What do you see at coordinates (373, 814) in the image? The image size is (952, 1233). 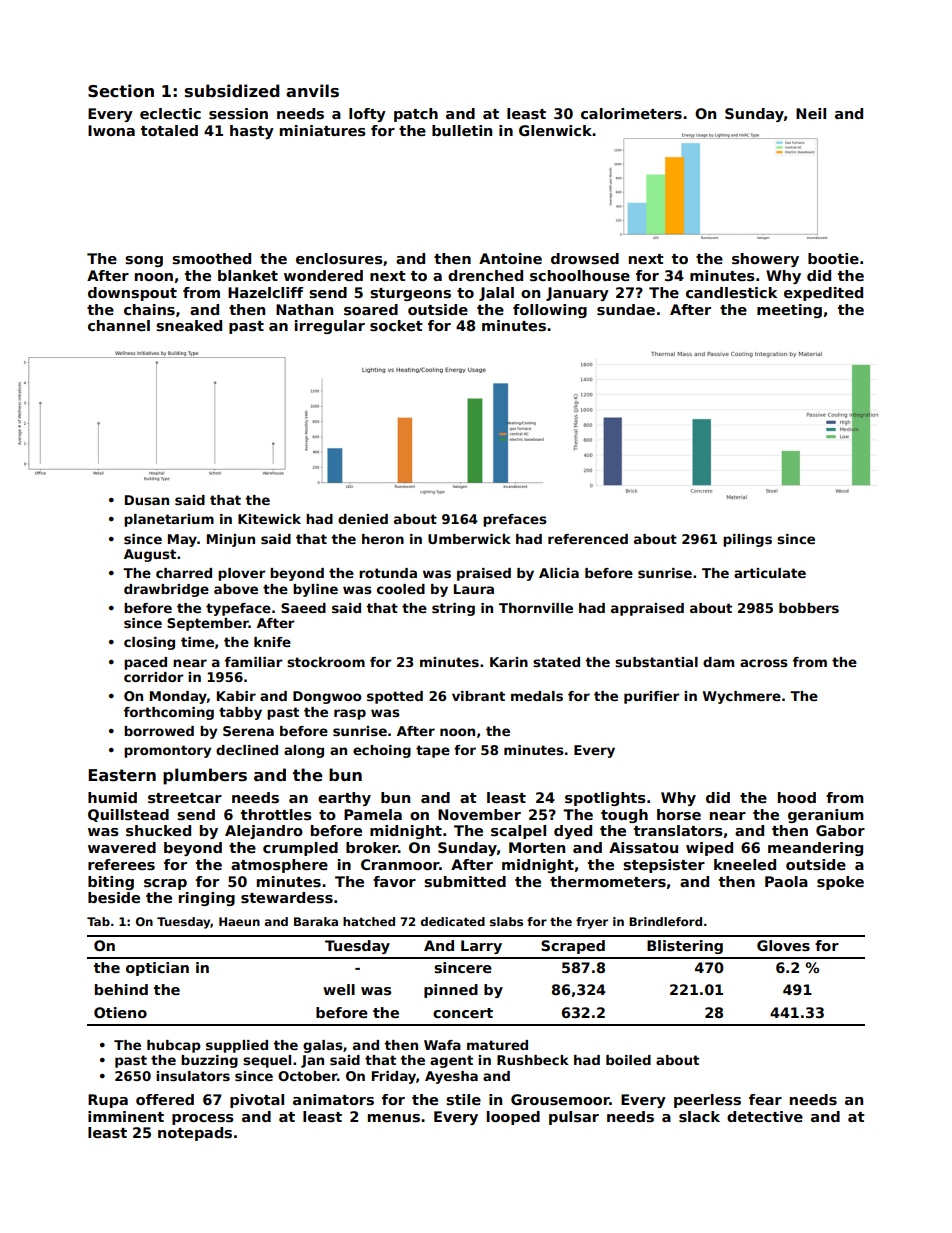 I see `Pamela` at bounding box center [373, 814].
